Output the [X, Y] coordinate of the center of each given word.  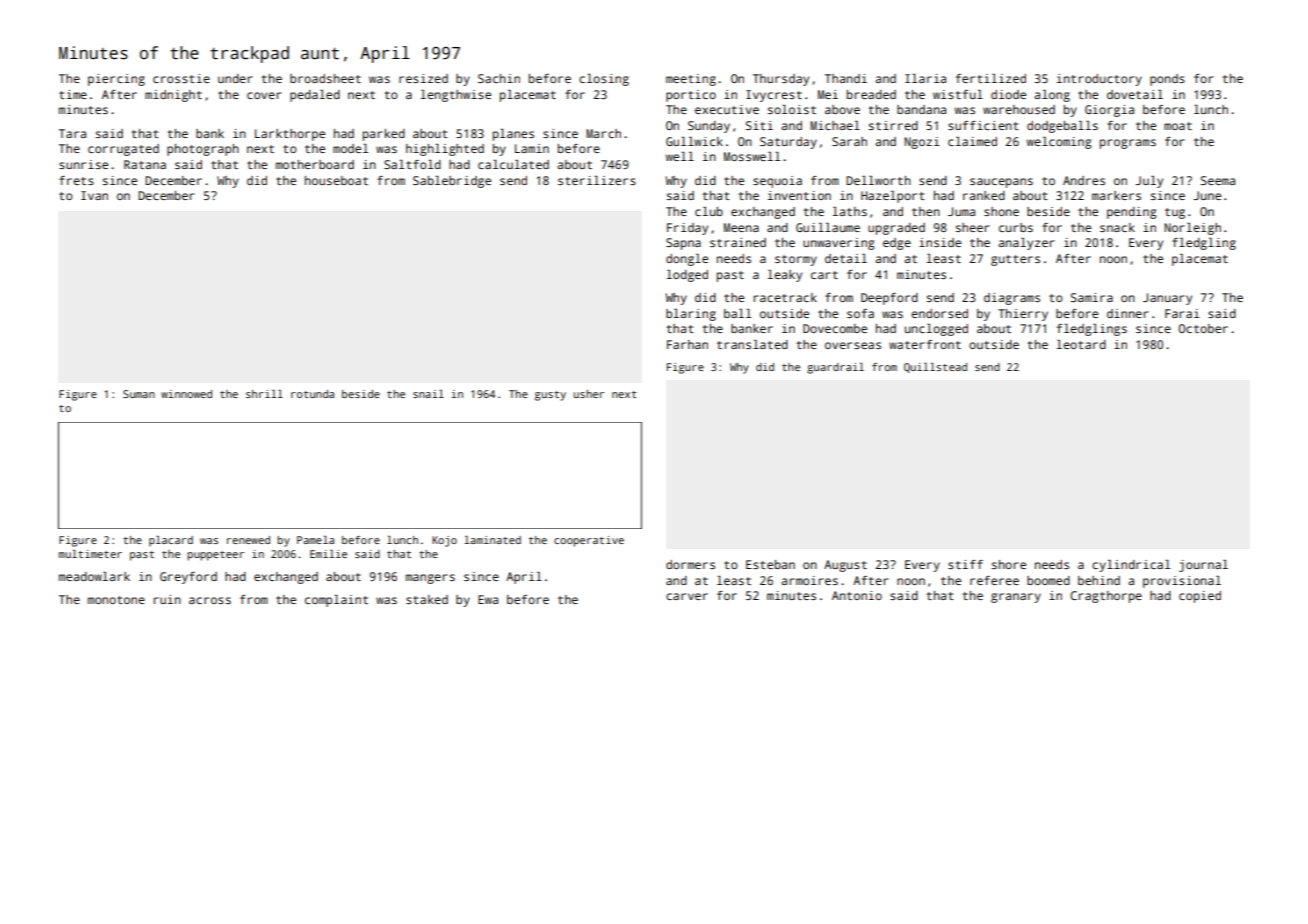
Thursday [781, 80]
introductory [1099, 80]
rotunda [312, 394]
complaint [336, 601]
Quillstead [935, 368]
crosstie [181, 78]
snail [428, 394]
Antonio [857, 595]
